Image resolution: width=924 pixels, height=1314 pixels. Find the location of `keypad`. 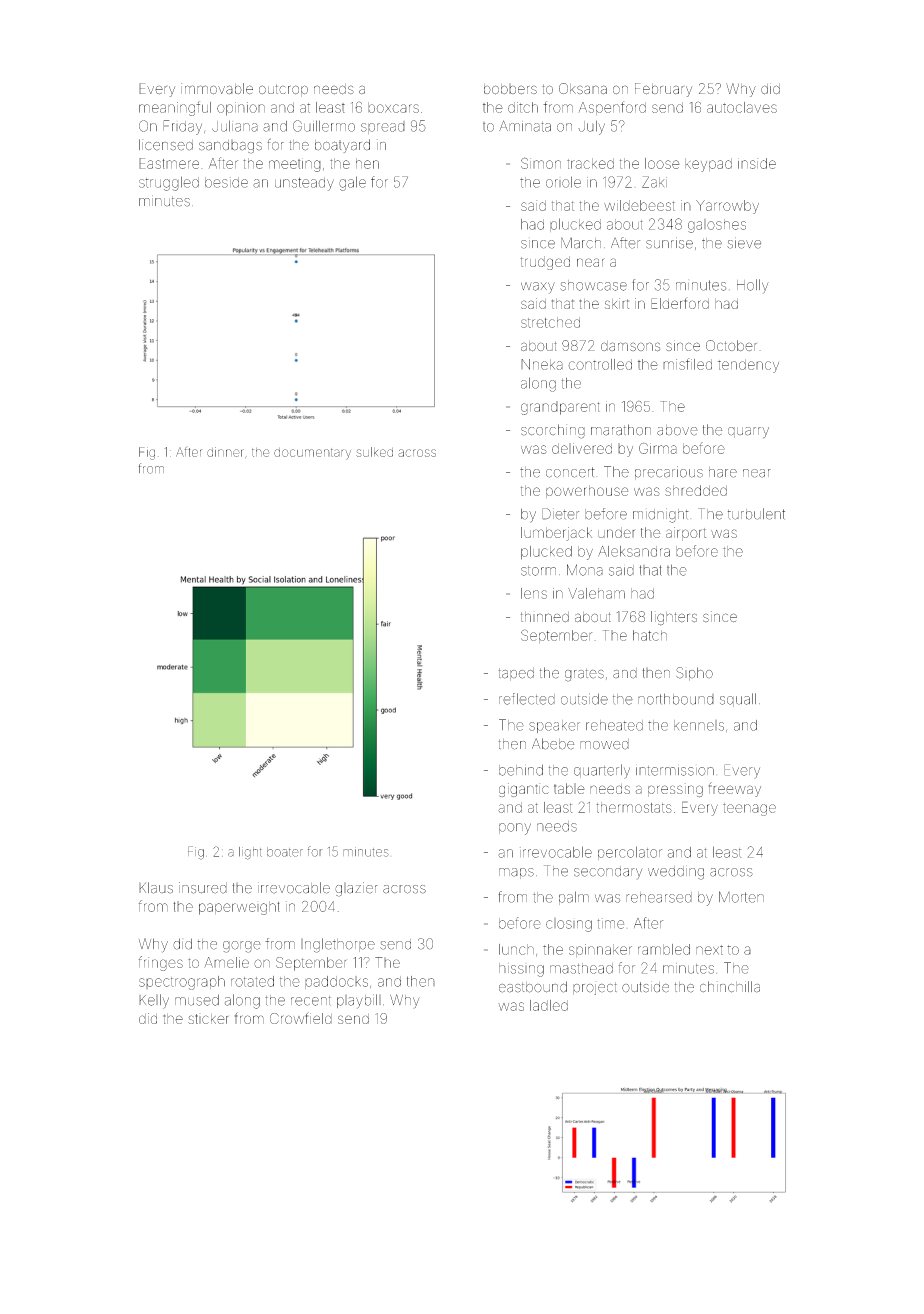

keypad is located at coordinates (708, 165).
